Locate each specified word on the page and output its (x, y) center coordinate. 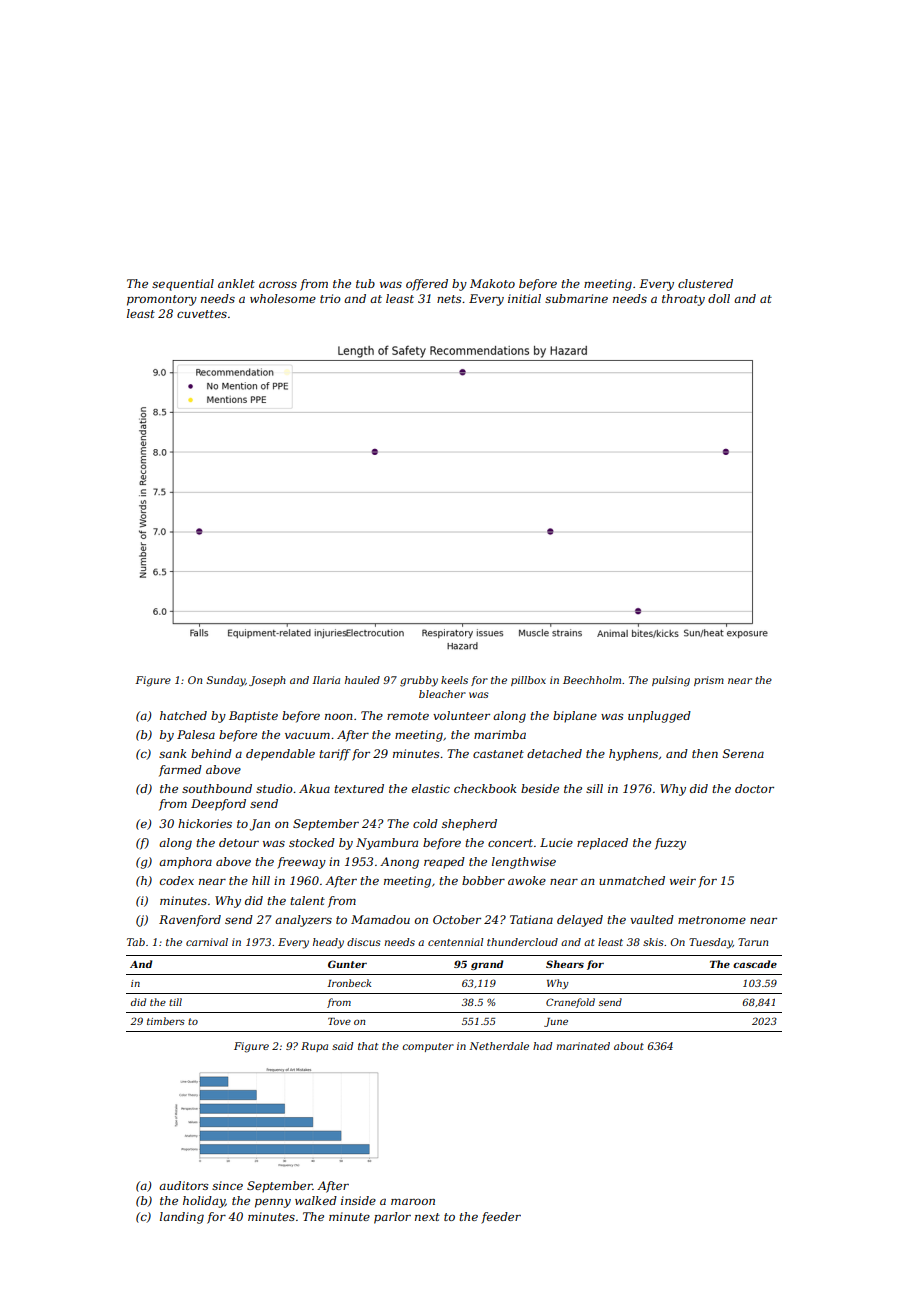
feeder (501, 1218)
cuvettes (202, 314)
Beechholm (592, 680)
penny (273, 1203)
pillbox (528, 681)
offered (427, 285)
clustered (705, 283)
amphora (185, 863)
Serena (743, 753)
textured (359, 788)
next (427, 1217)
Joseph (267, 681)
